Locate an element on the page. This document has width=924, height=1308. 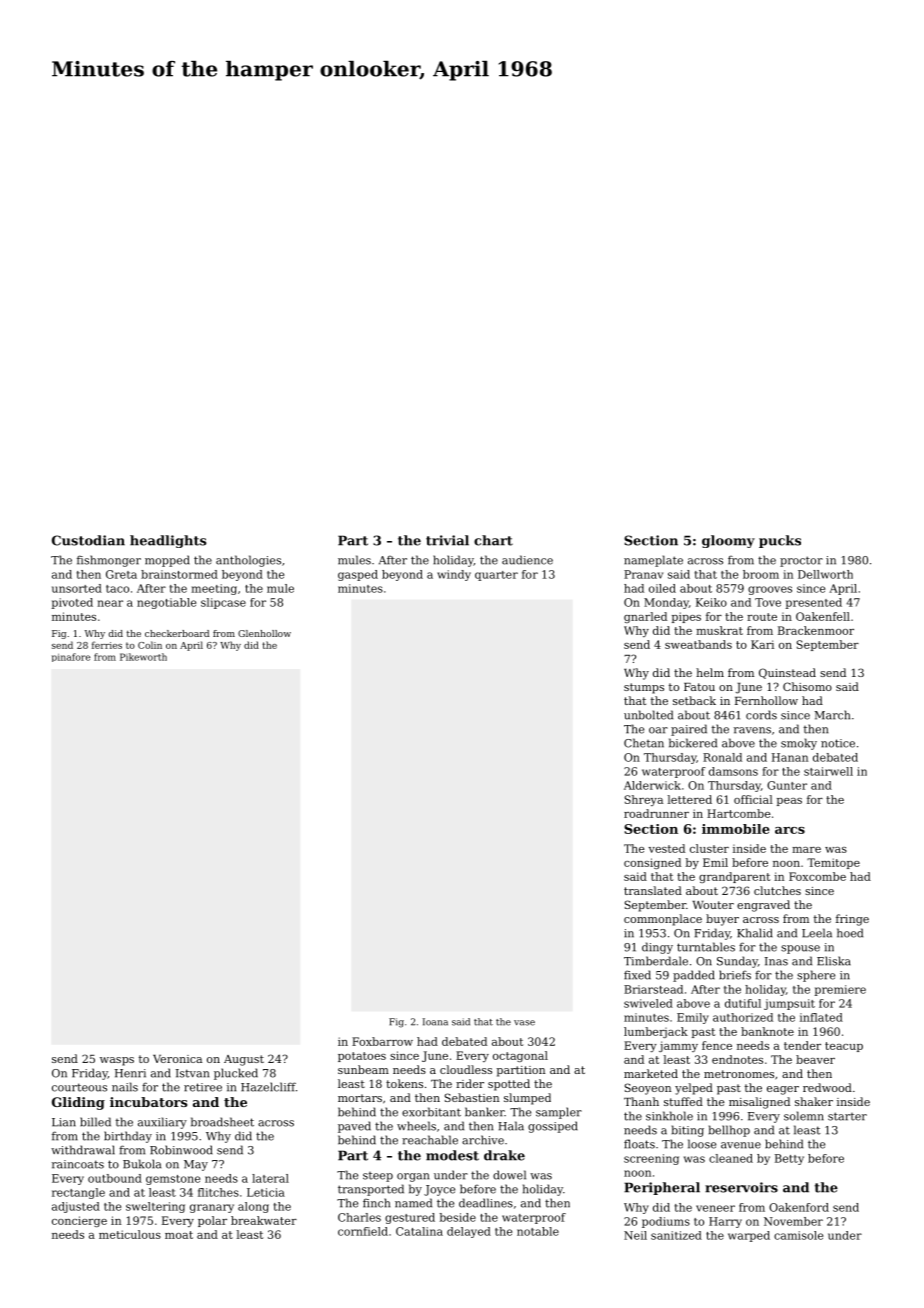
August is located at coordinates (244, 1060).
